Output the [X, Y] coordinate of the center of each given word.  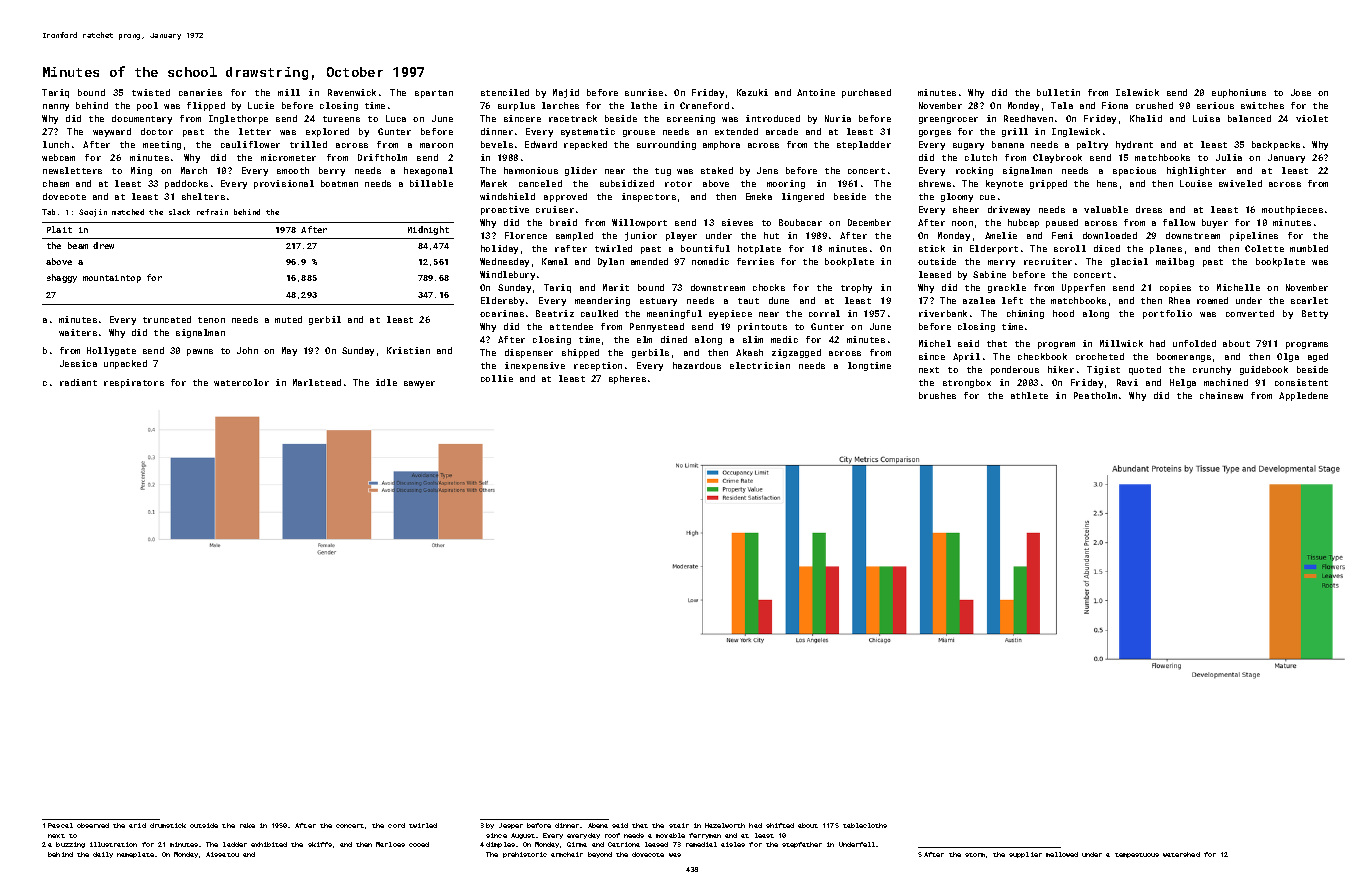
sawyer [419, 384]
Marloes [390, 844]
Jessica [78, 363]
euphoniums [1239, 93]
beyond [600, 855]
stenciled [505, 92]
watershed [1181, 854]
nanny [56, 107]
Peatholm [1095, 395]
